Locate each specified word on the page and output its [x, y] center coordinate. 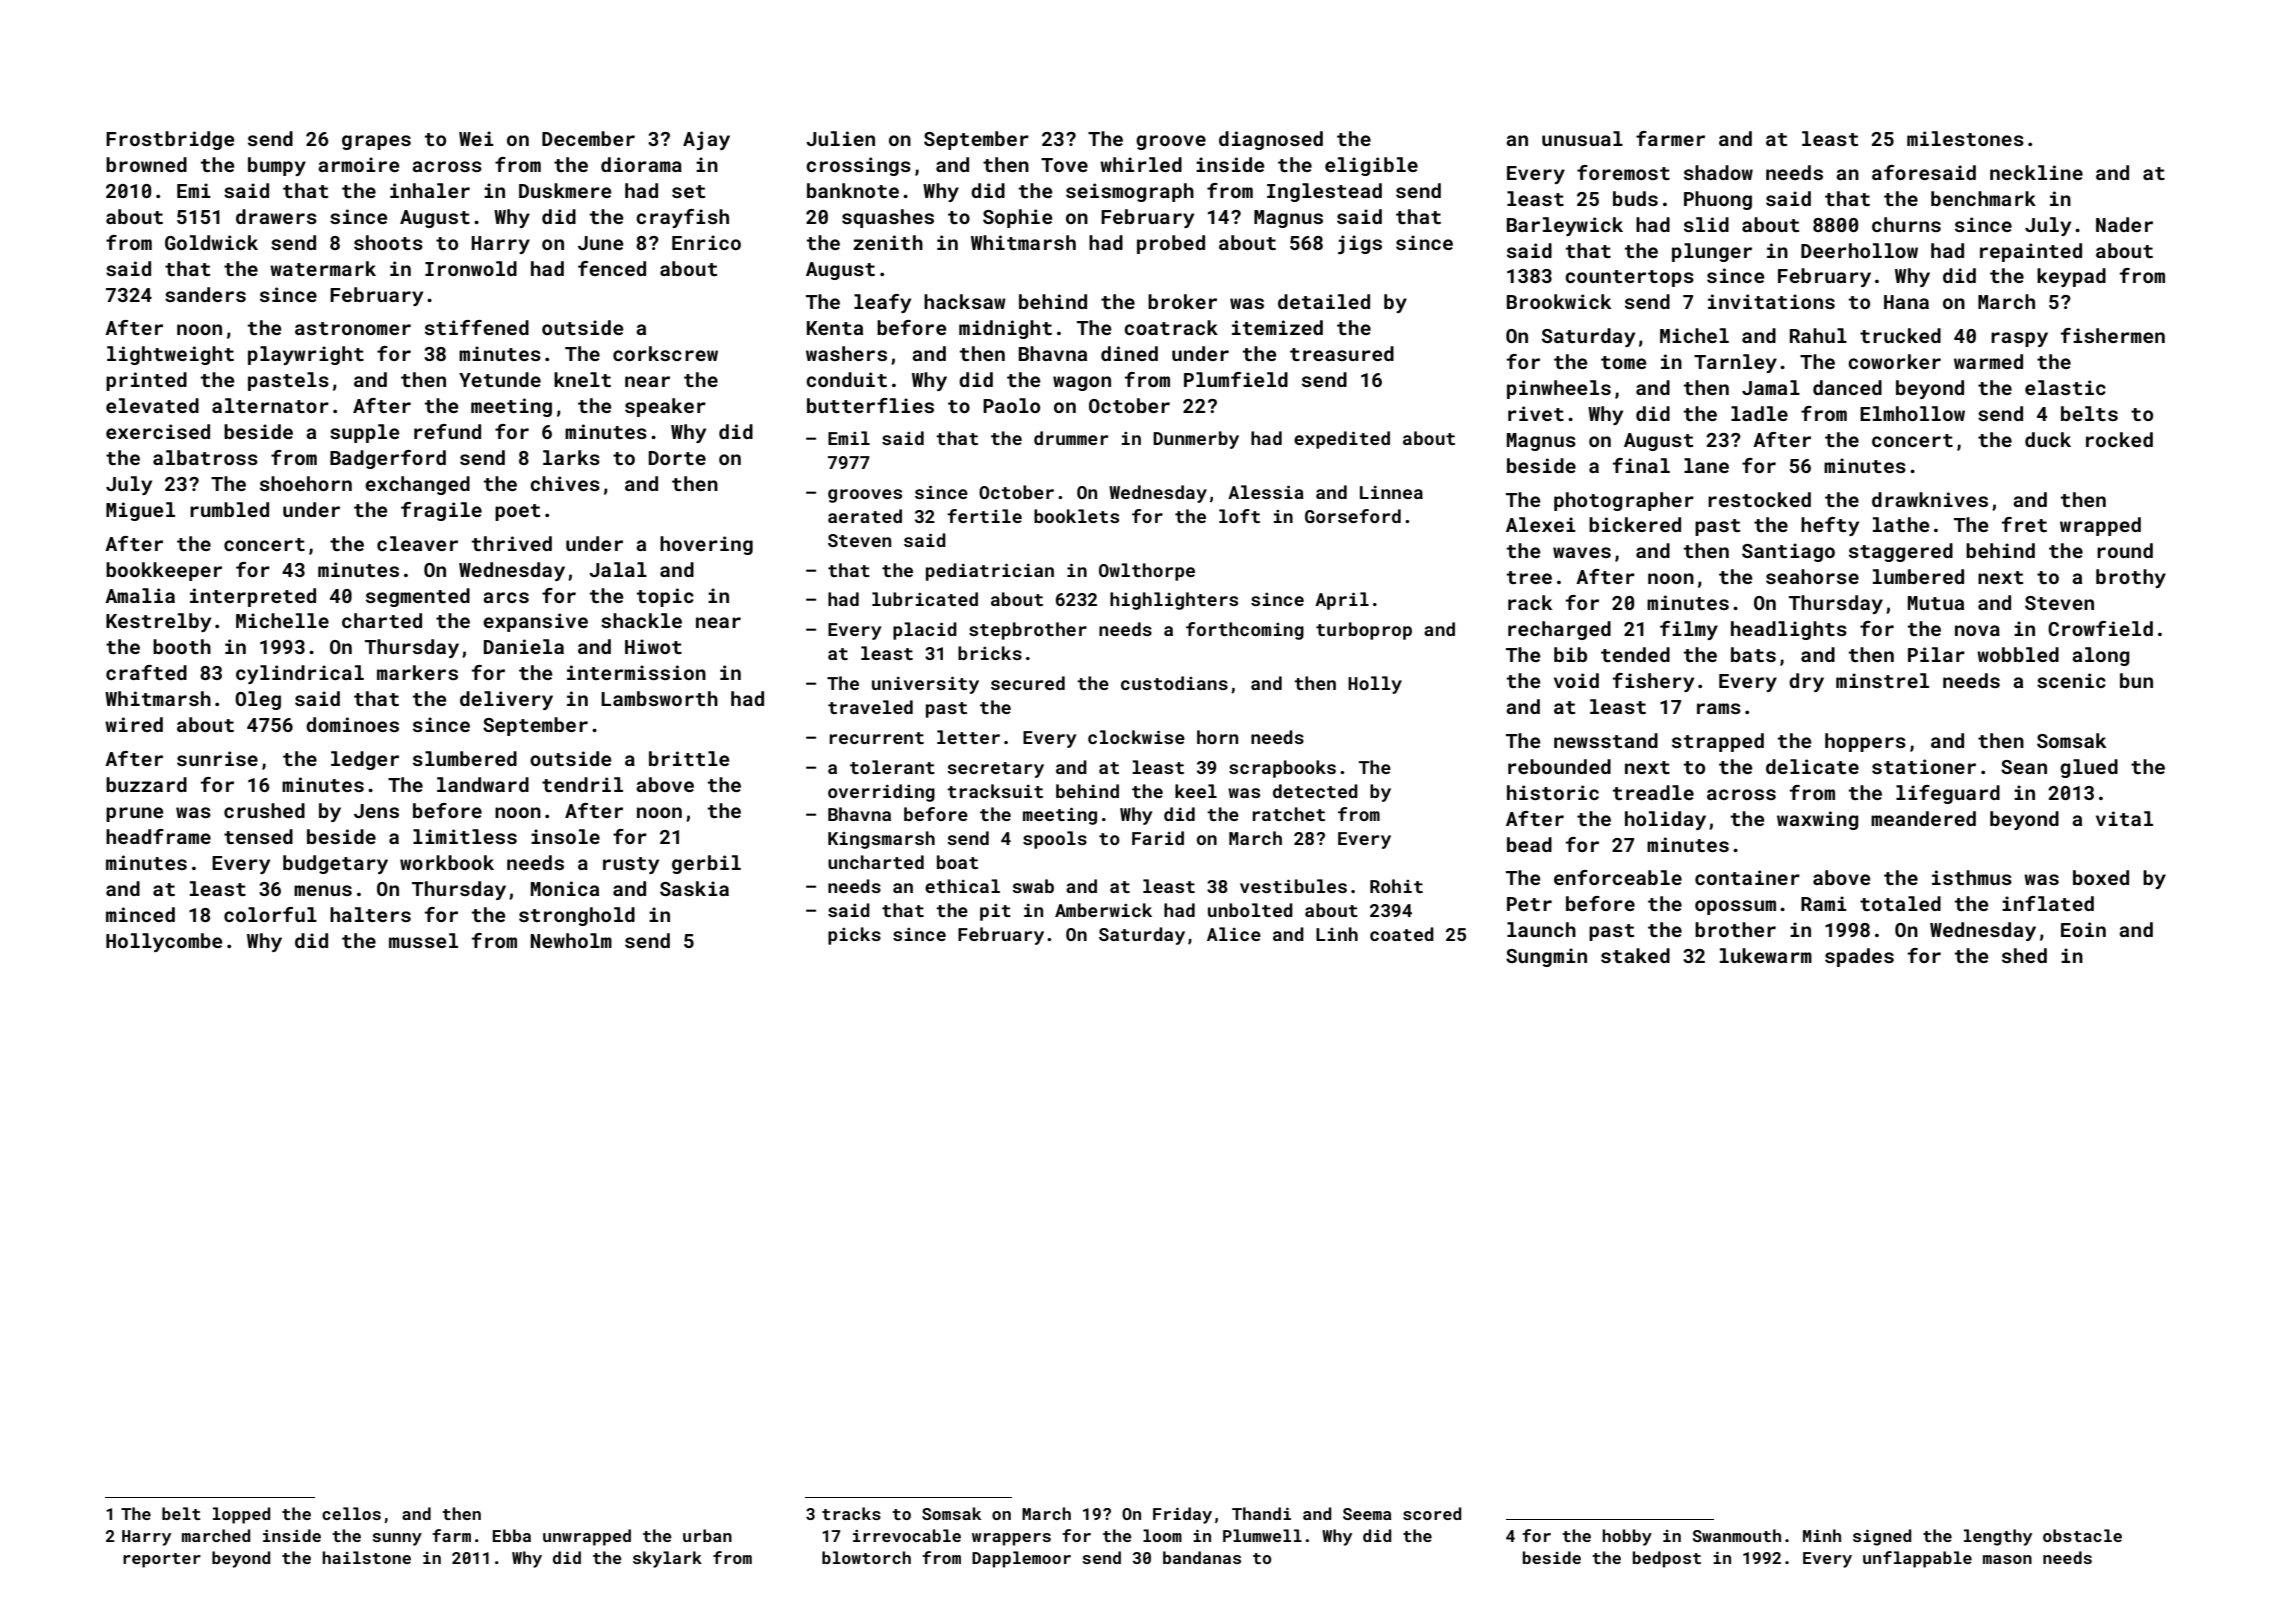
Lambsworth [659, 698]
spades [1859, 957]
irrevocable [907, 1535]
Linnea [1391, 492]
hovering [706, 545]
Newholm [571, 940]
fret [2024, 524]
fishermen [2113, 335]
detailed [1324, 301]
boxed [2101, 877]
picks [854, 936]
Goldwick [211, 242]
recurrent [877, 738]
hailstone [366, 1557]
